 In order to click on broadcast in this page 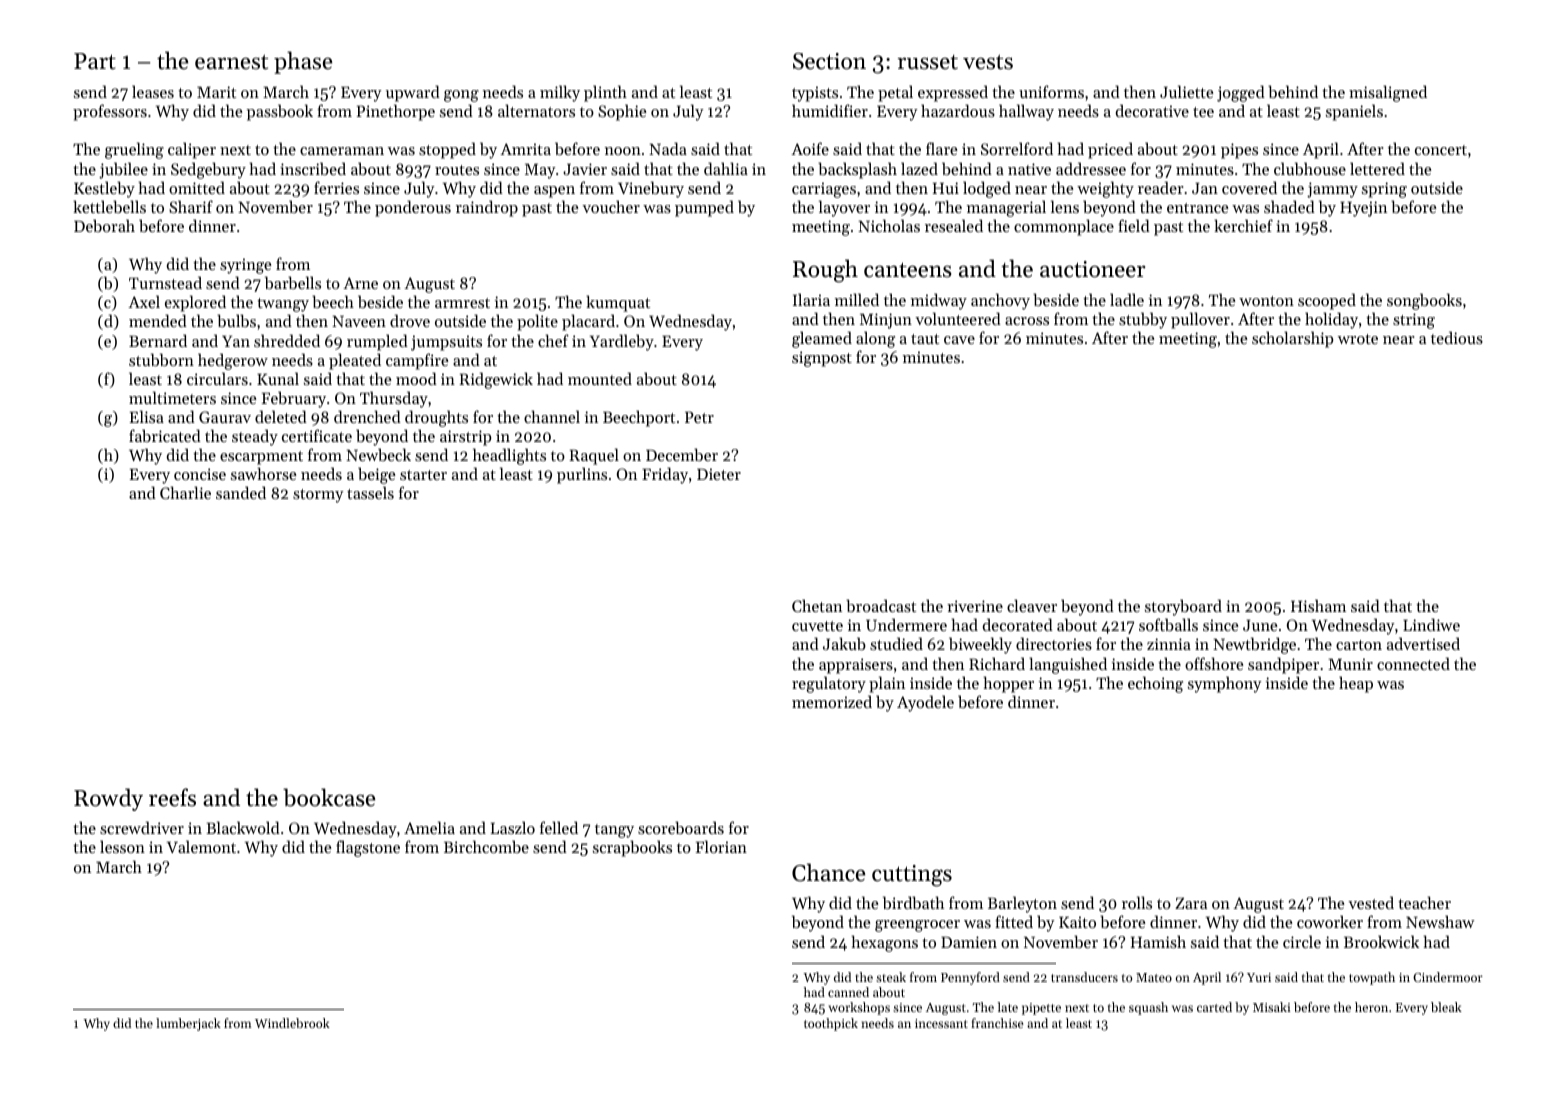, I will do `click(881, 605)`.
